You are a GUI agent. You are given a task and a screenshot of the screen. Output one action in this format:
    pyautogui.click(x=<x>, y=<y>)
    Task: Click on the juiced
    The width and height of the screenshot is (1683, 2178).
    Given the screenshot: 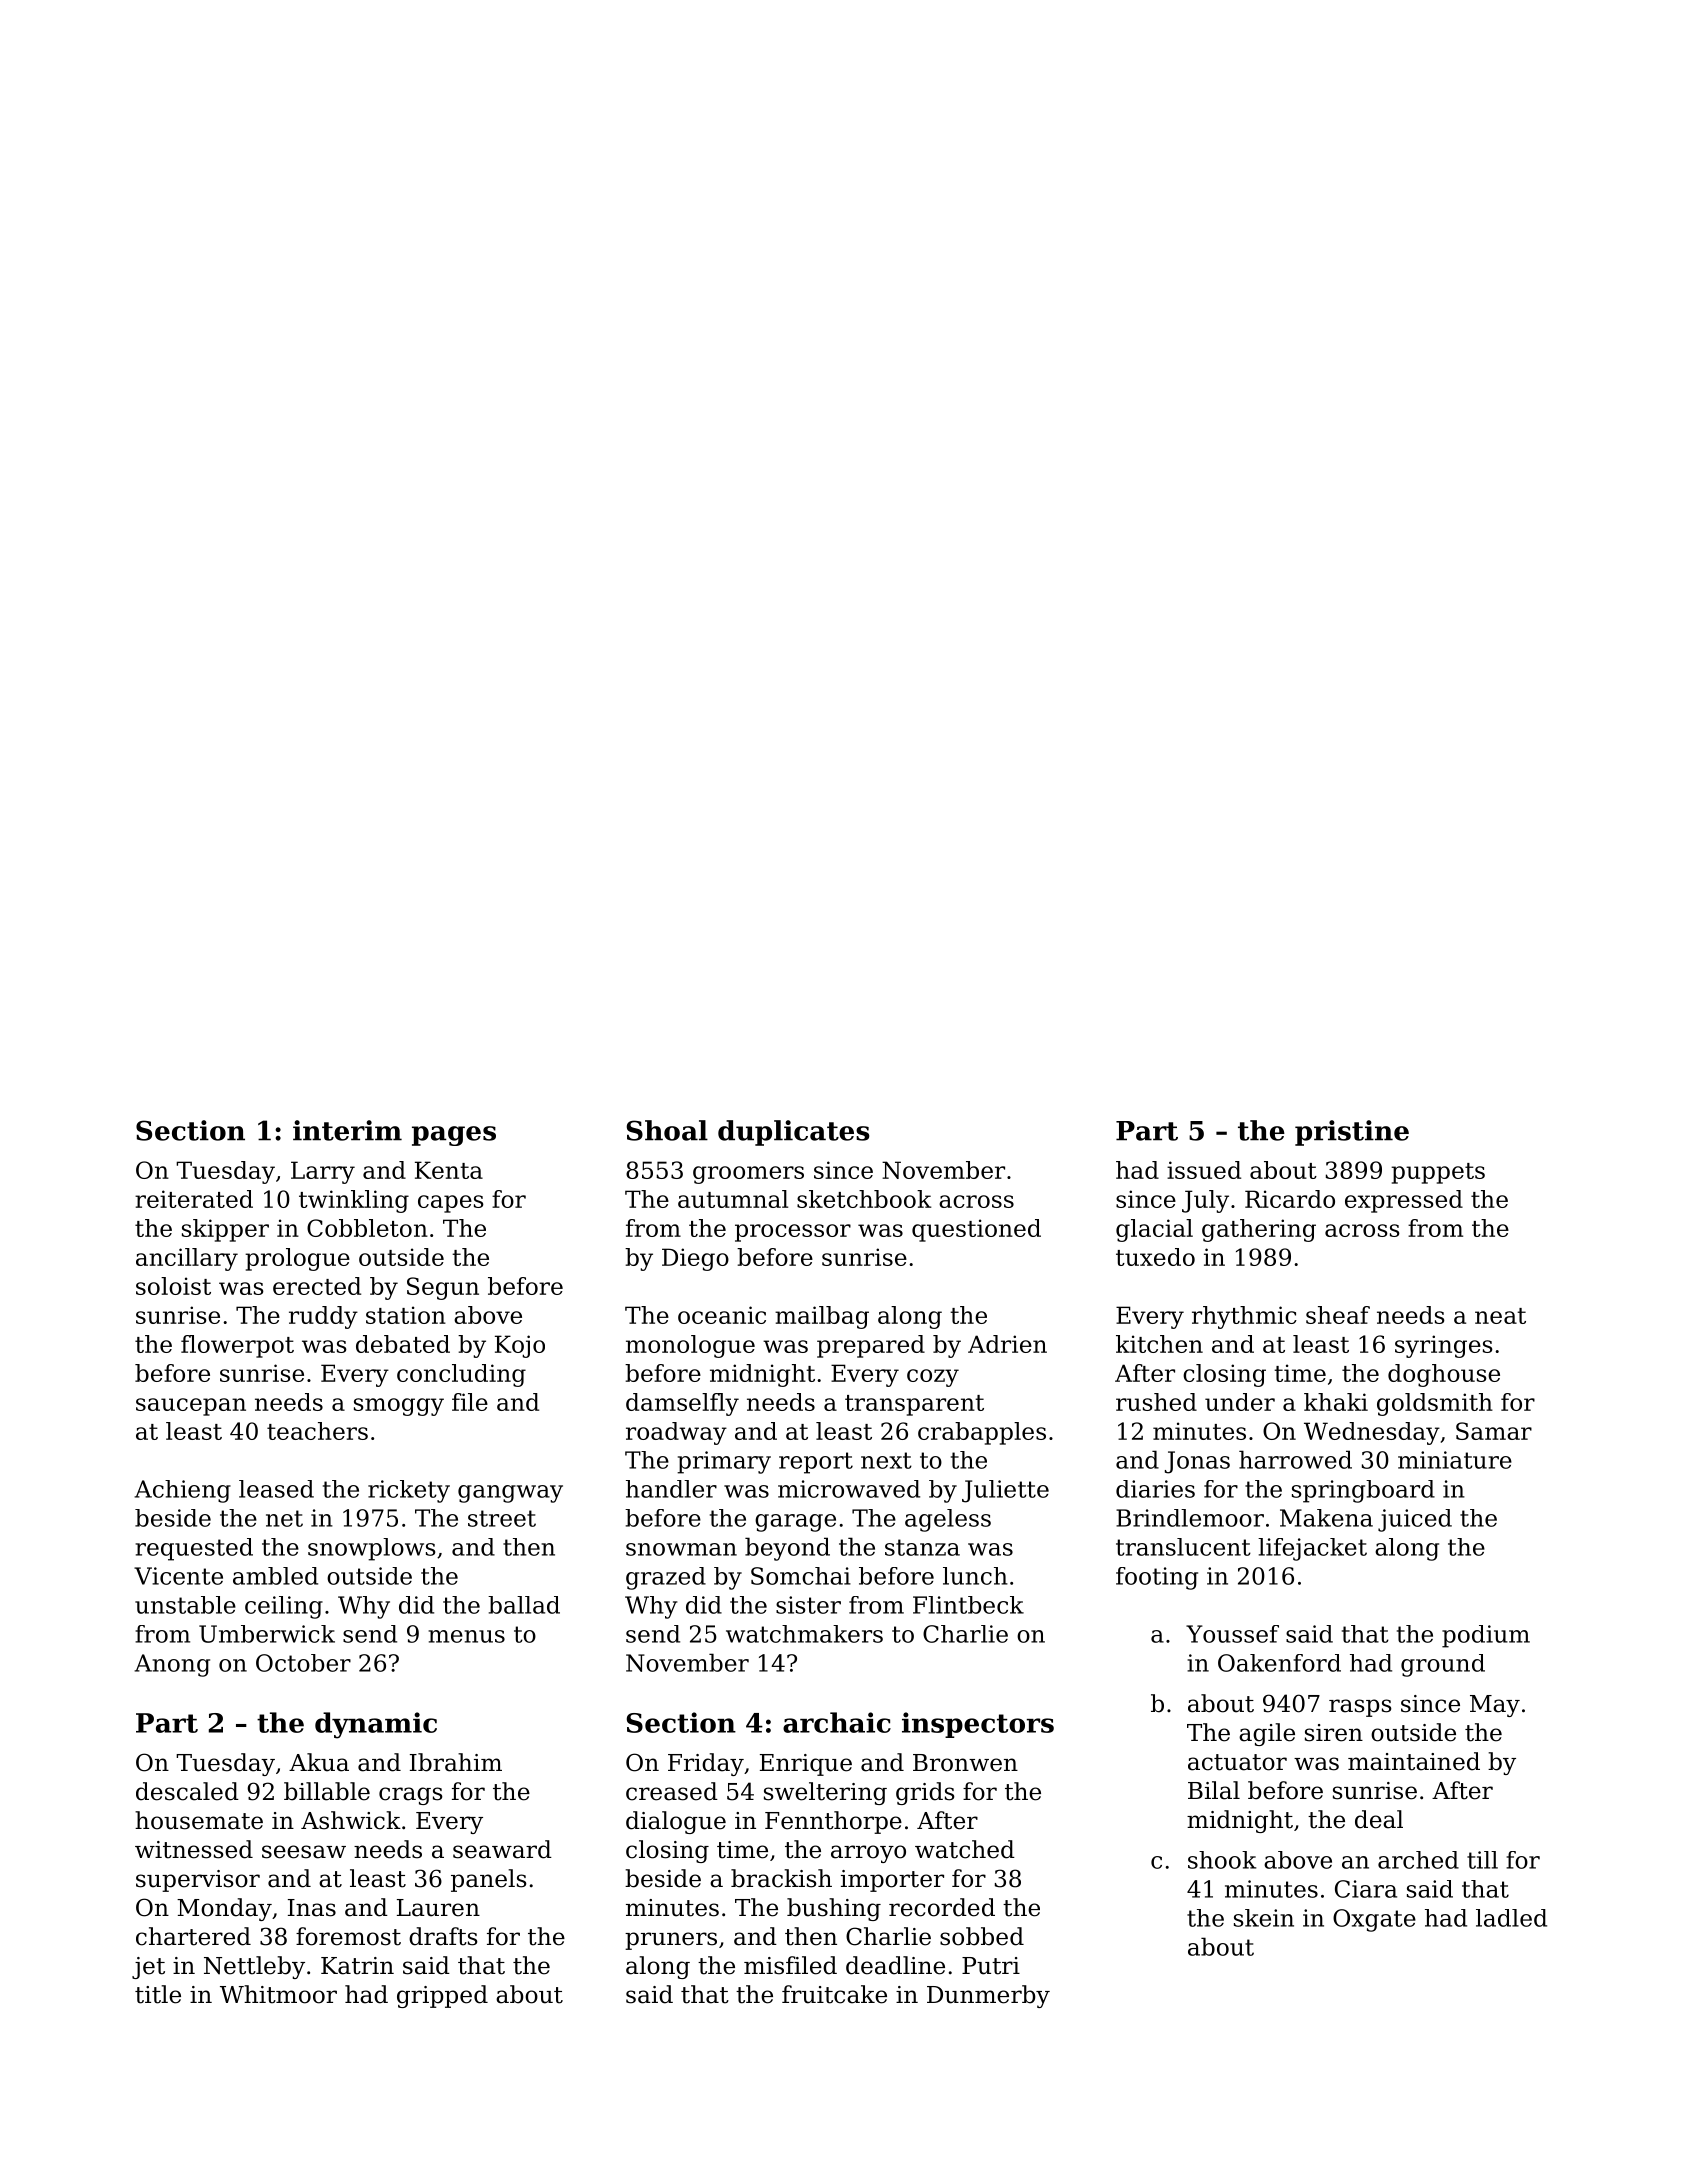 What is the action you would take?
    pyautogui.click(x=1415, y=1520)
